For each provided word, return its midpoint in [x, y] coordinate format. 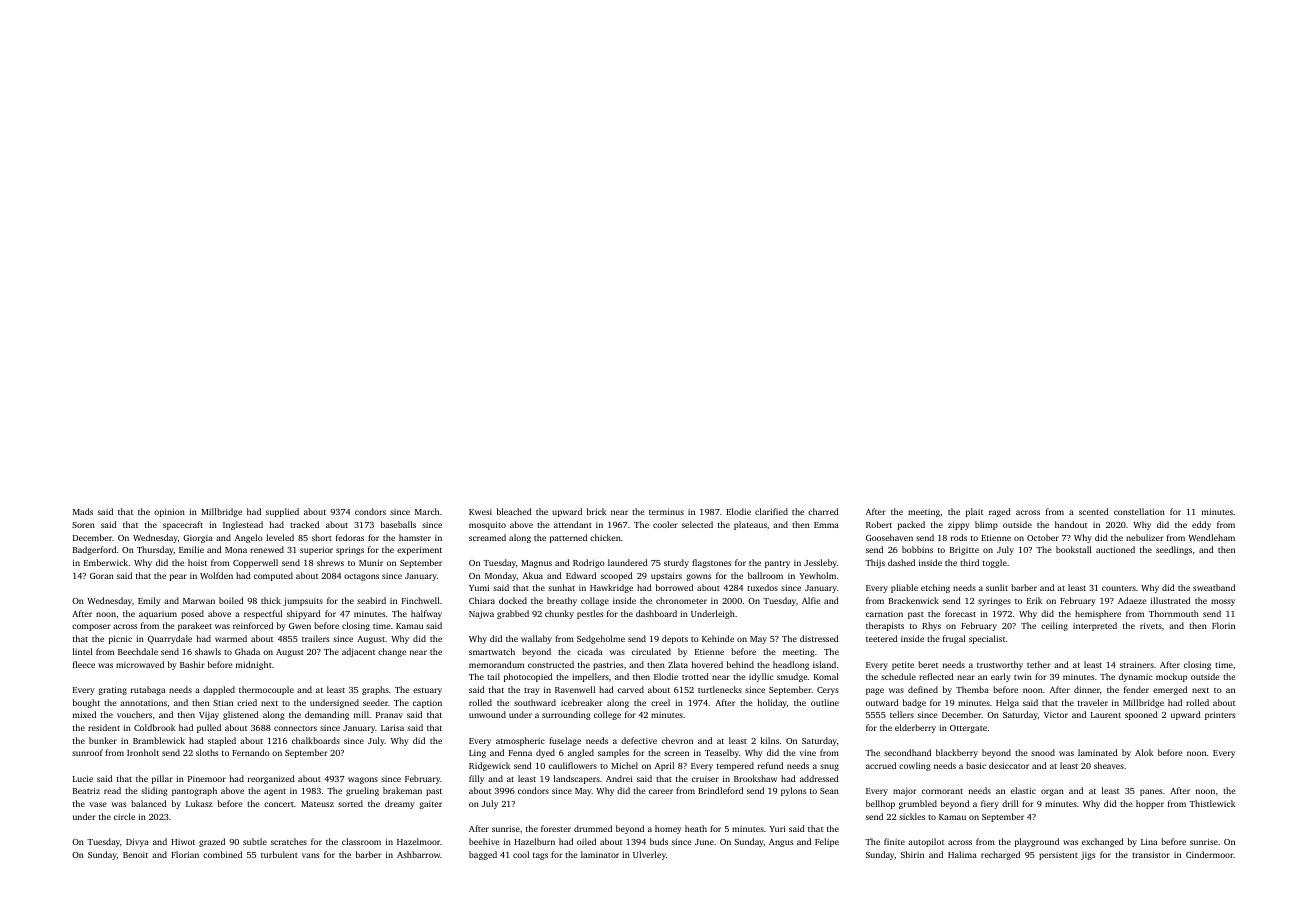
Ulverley [649, 855]
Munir [371, 562]
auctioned [1115, 549]
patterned [568, 538]
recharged [1000, 855]
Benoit [135, 855]
